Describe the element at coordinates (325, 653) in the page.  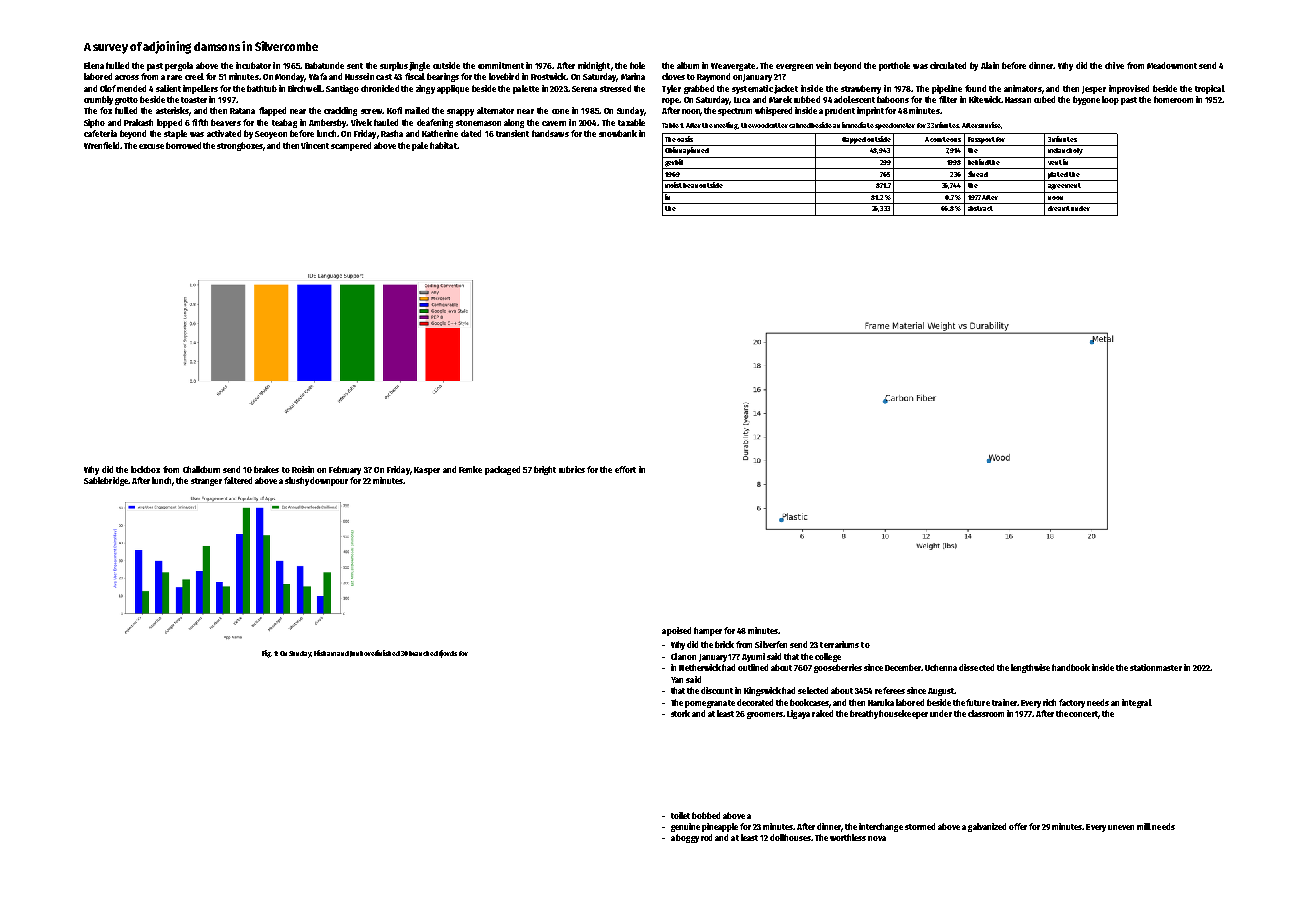
I see `Hisham` at that location.
